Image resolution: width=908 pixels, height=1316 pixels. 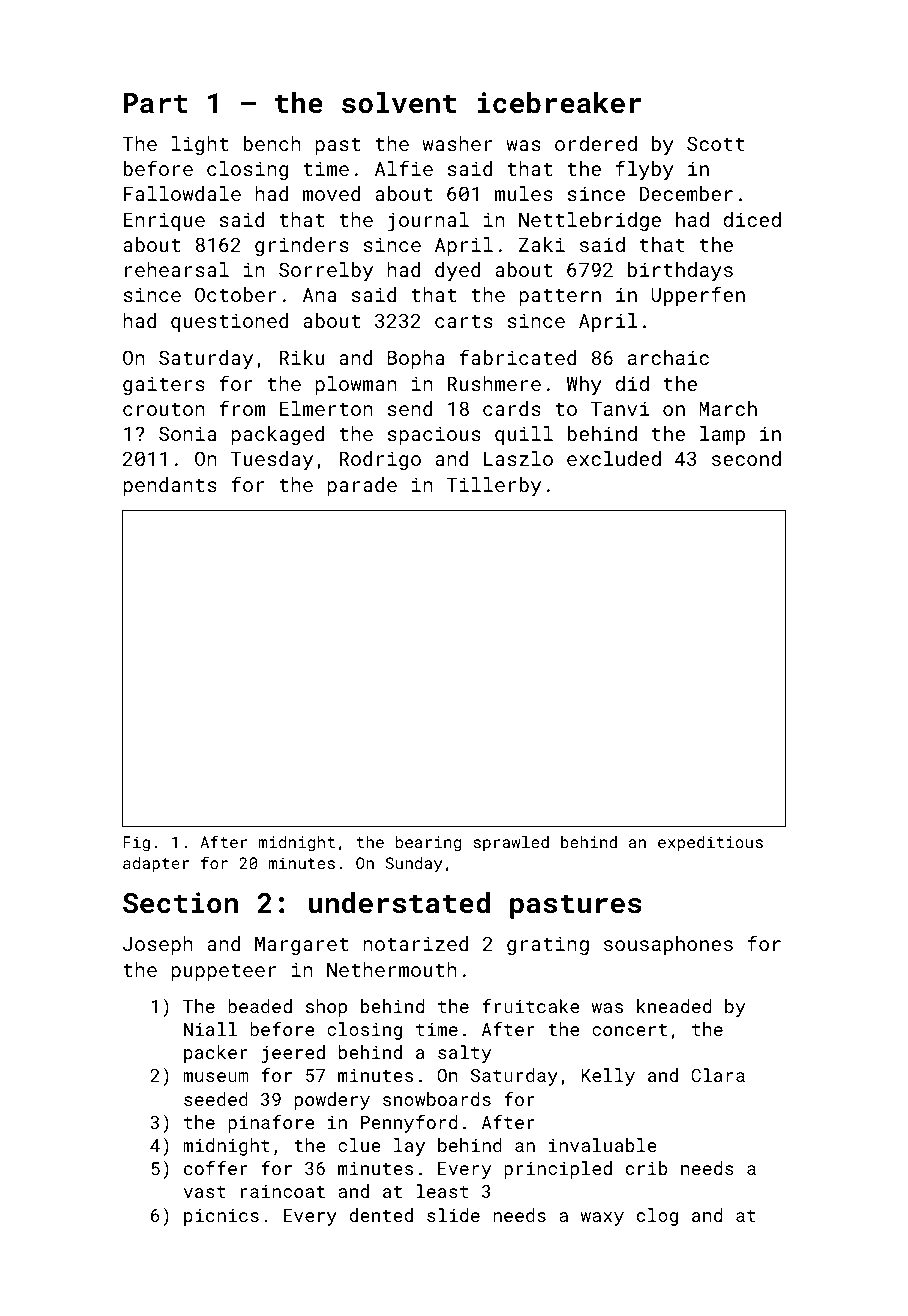 What do you see at coordinates (746, 458) in the screenshot?
I see `second` at bounding box center [746, 458].
